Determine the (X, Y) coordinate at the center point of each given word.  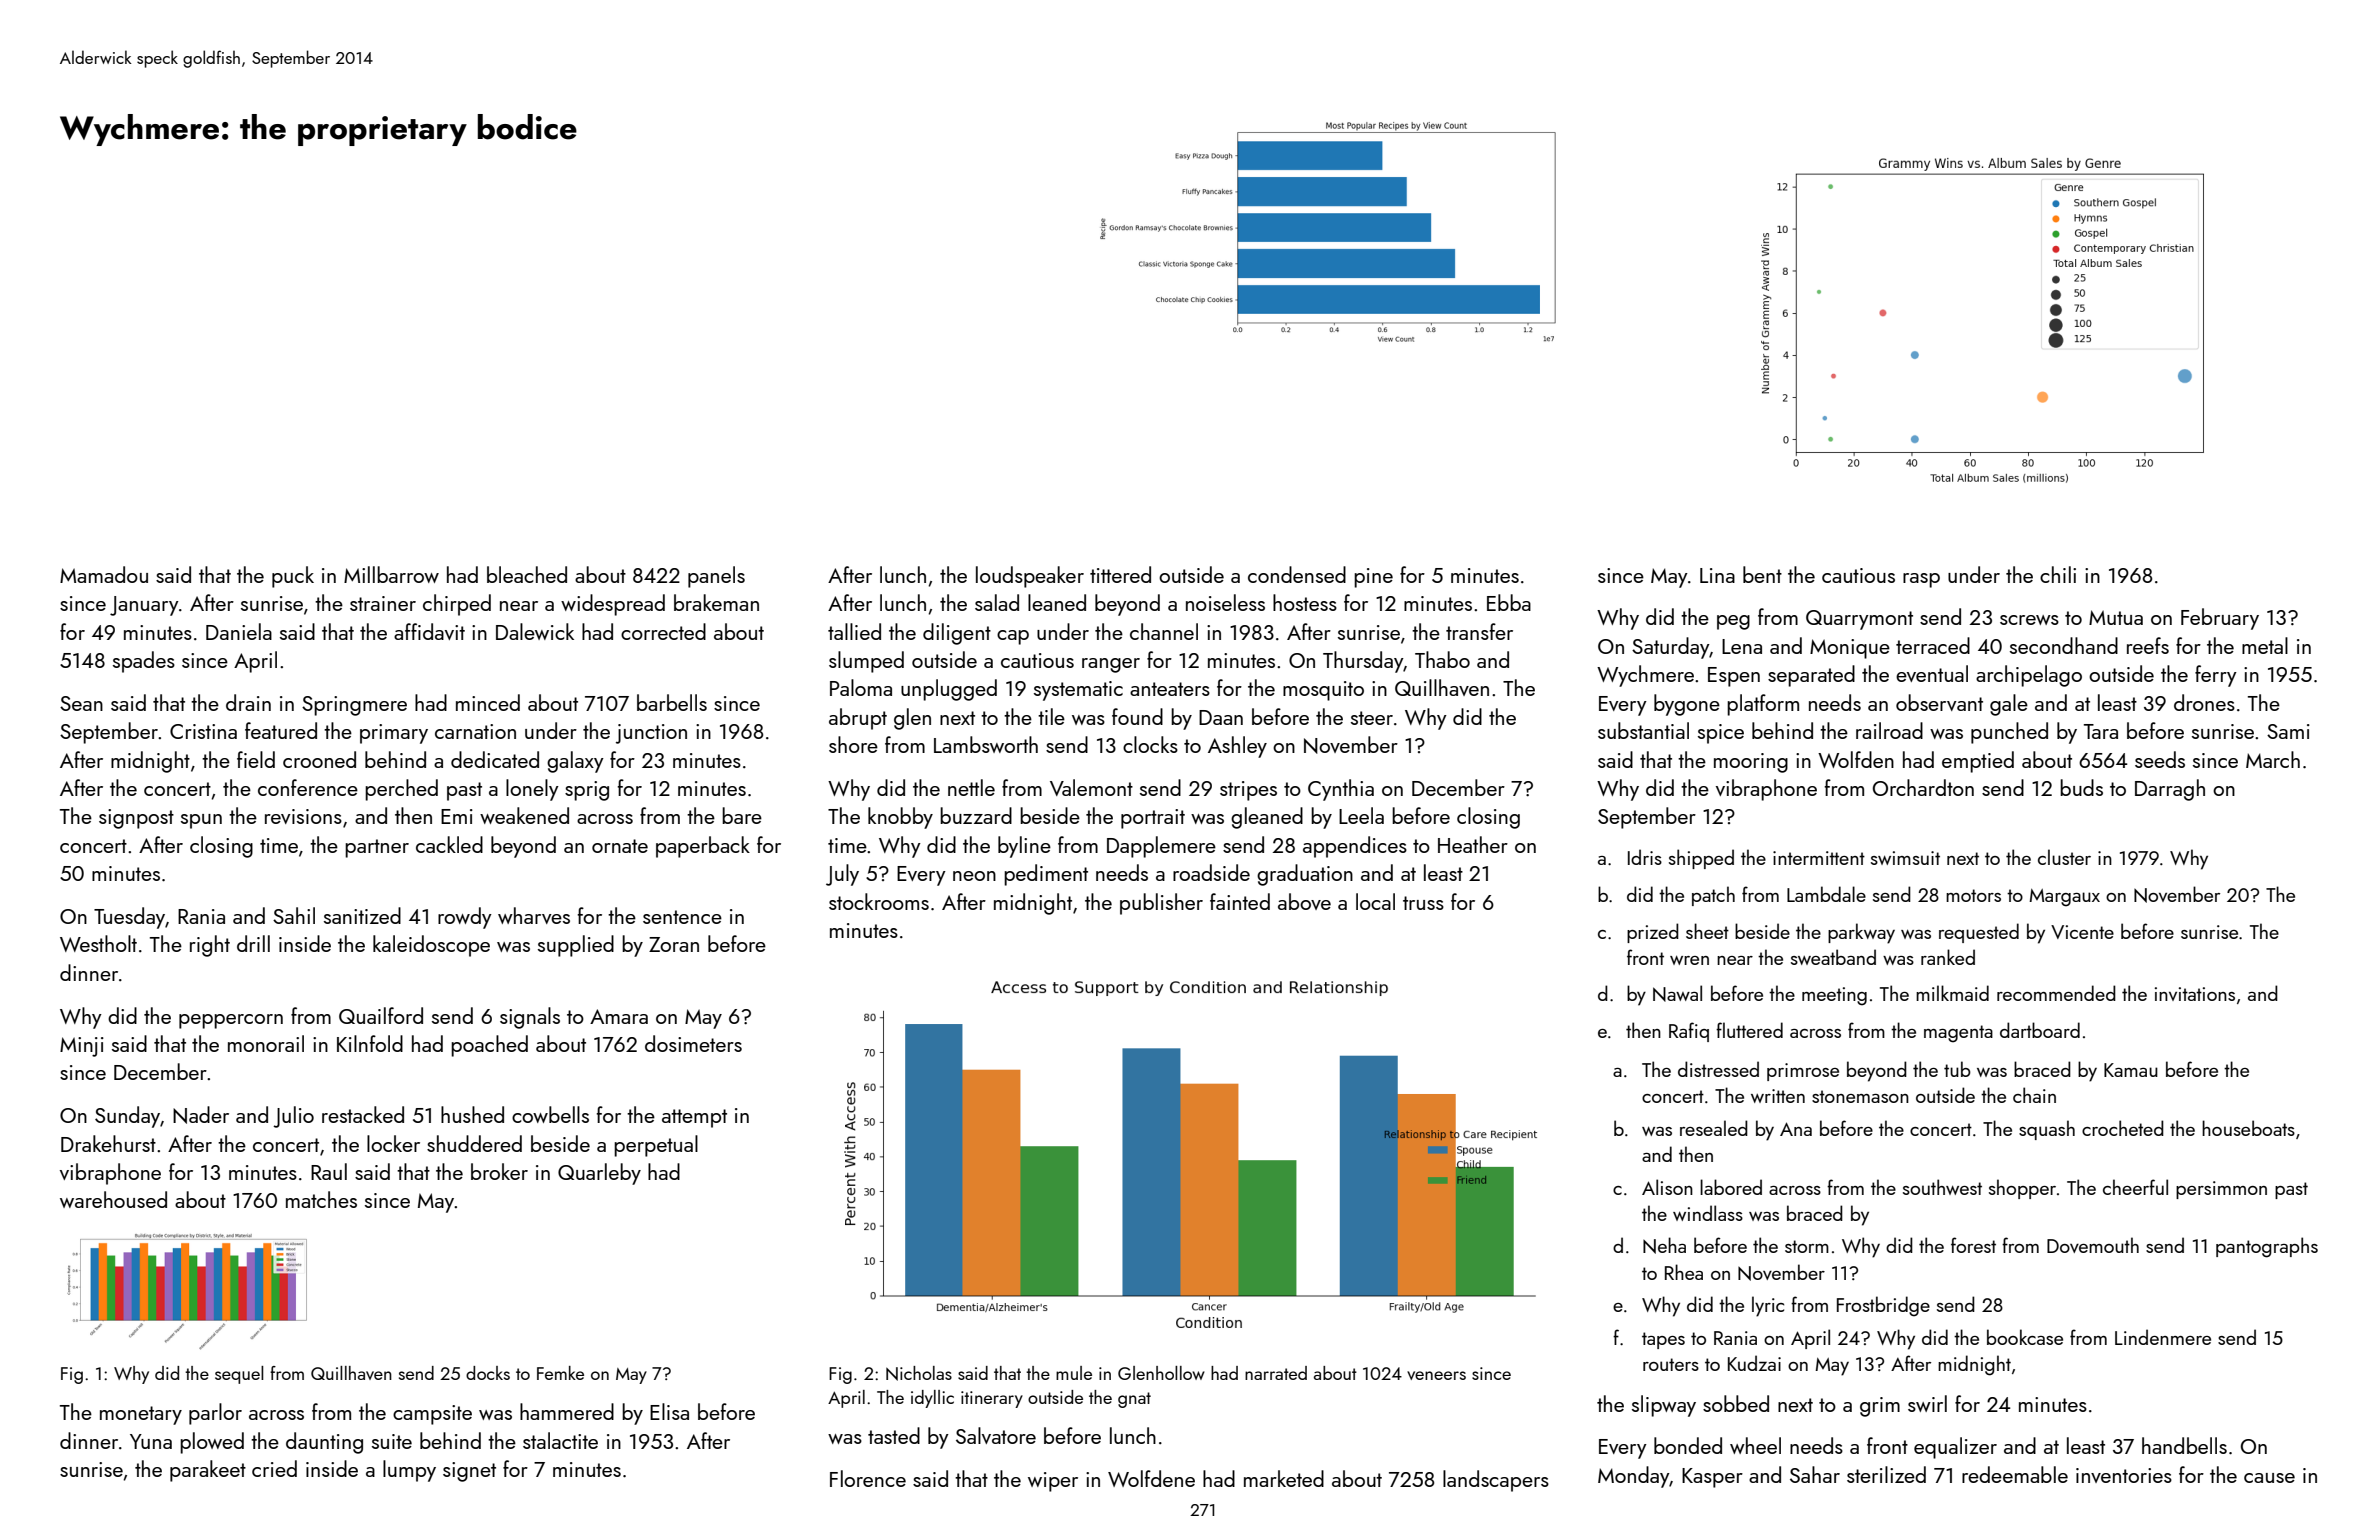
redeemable (2015, 1474)
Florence (868, 1478)
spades (144, 662)
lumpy (409, 1471)
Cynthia (1341, 790)
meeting (1834, 996)
